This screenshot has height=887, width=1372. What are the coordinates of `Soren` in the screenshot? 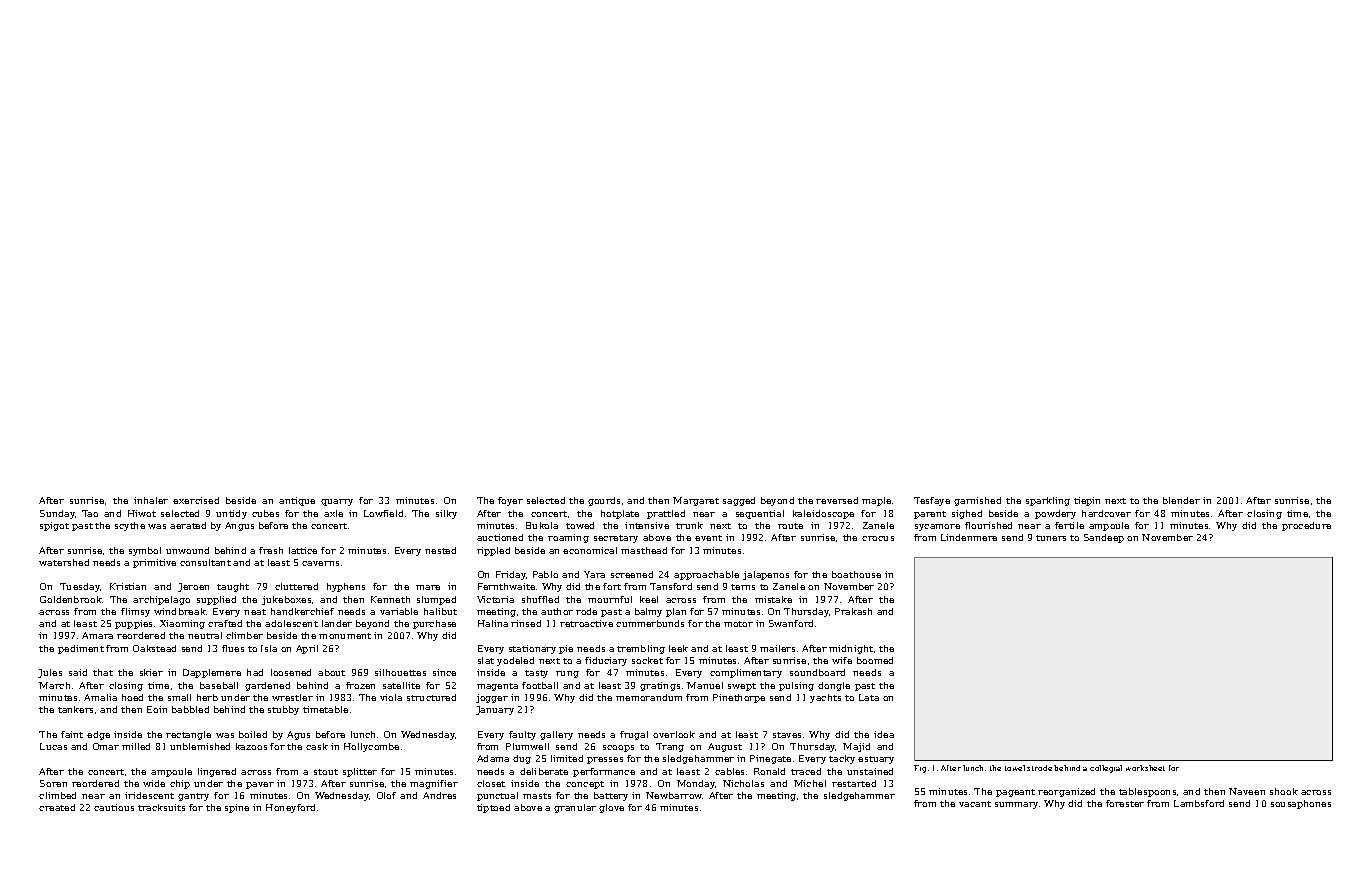 It's located at (53, 783).
